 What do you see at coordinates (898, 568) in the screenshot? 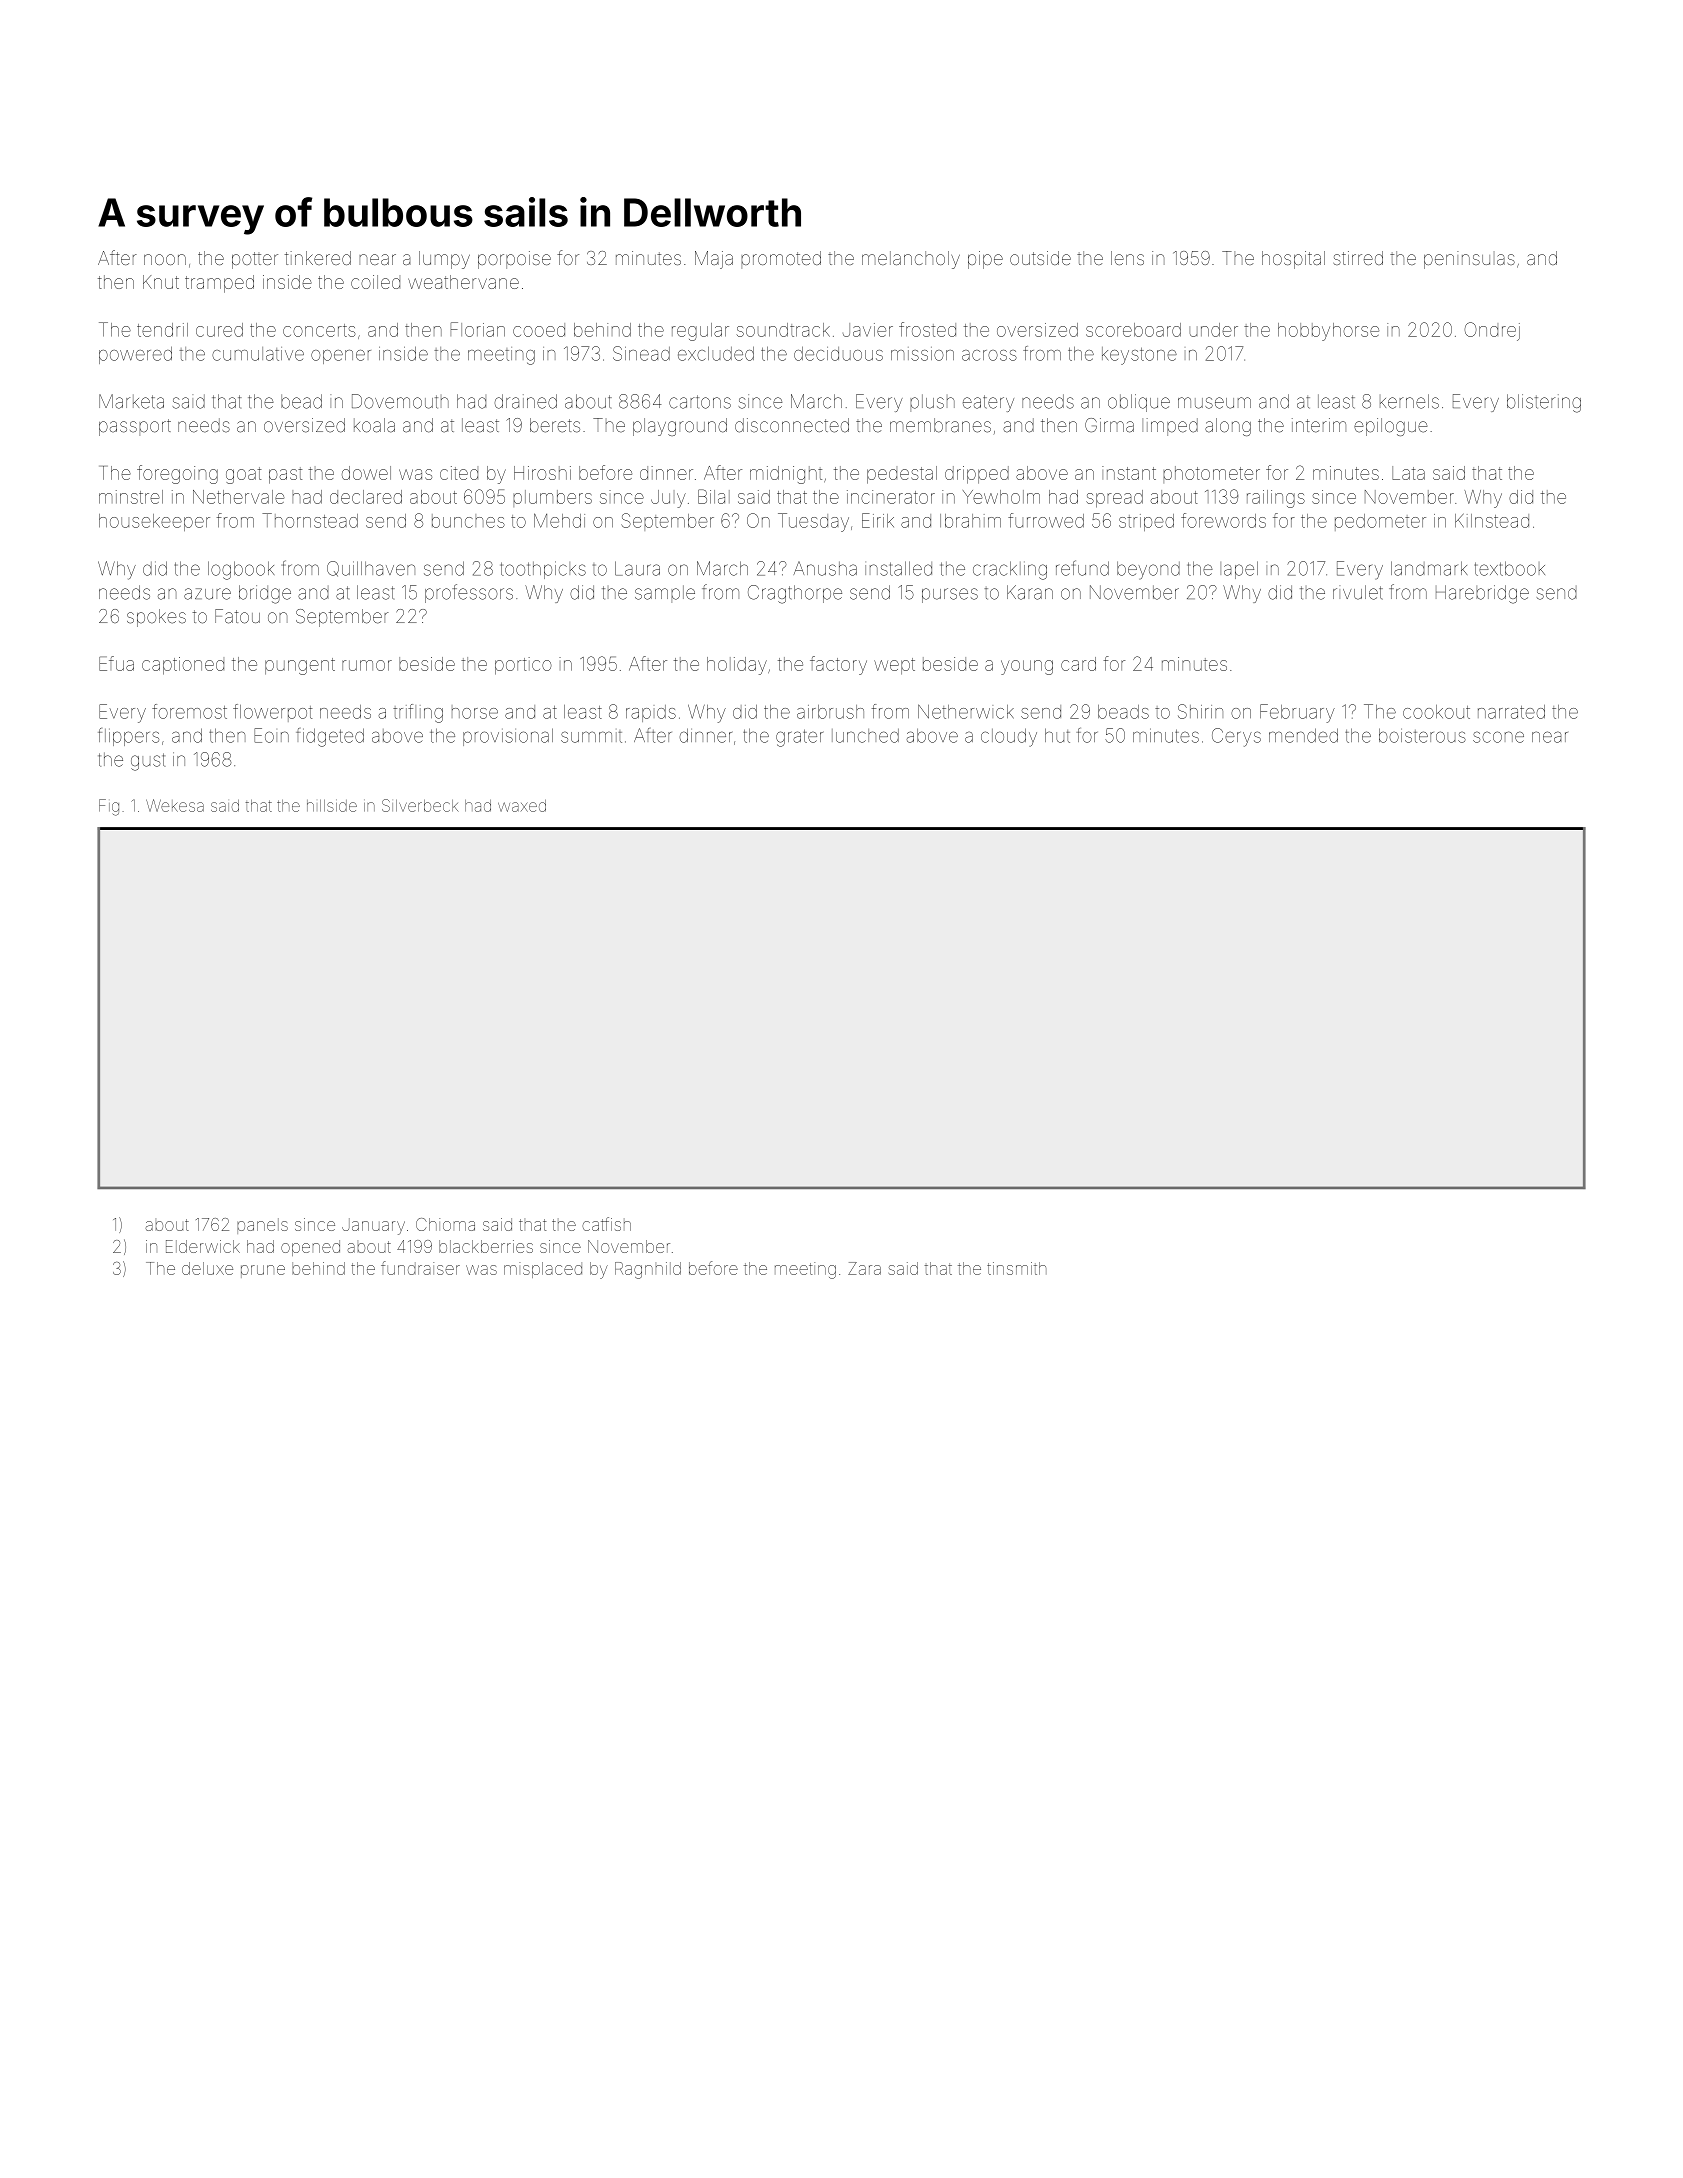
I see `installed` at bounding box center [898, 568].
